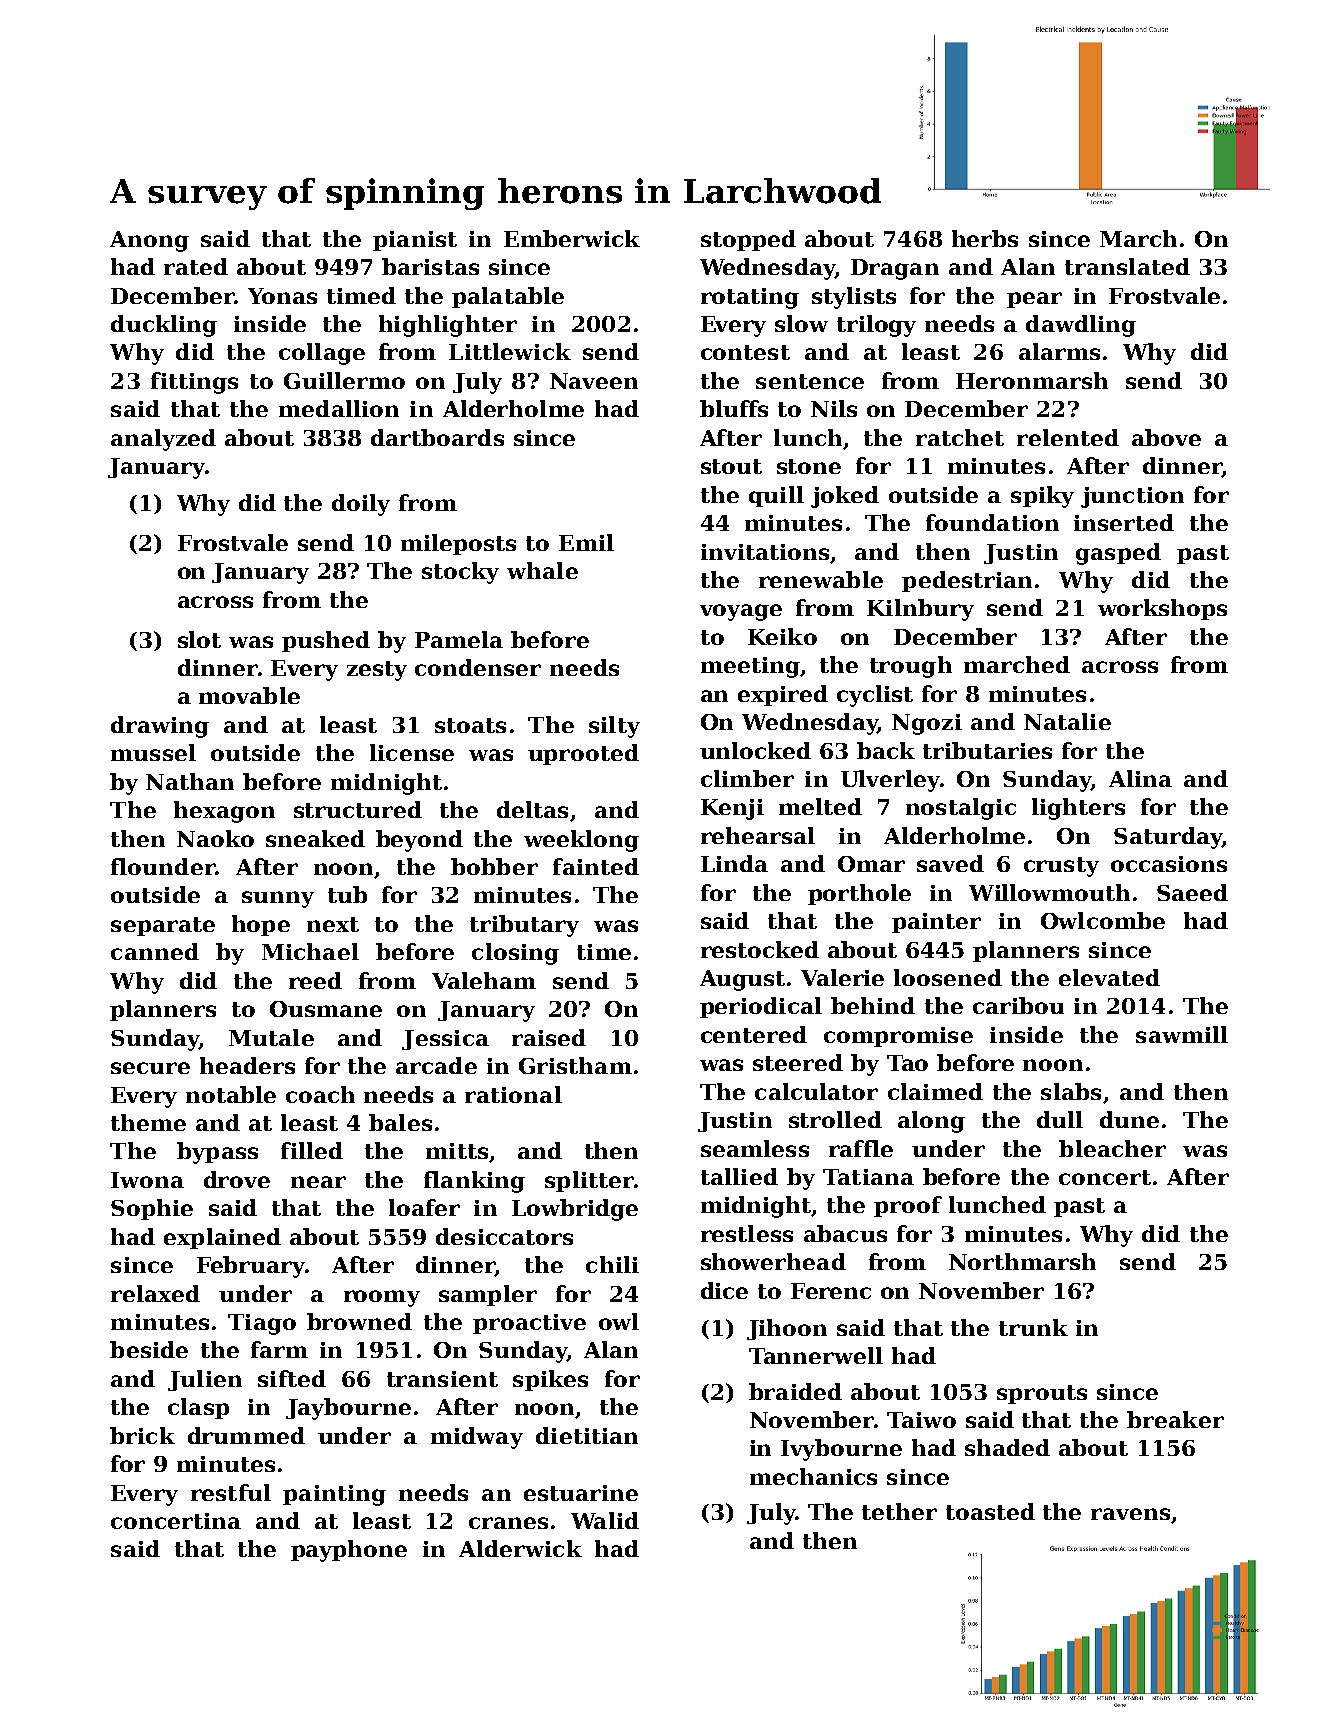  I want to click on proactive, so click(529, 1324).
